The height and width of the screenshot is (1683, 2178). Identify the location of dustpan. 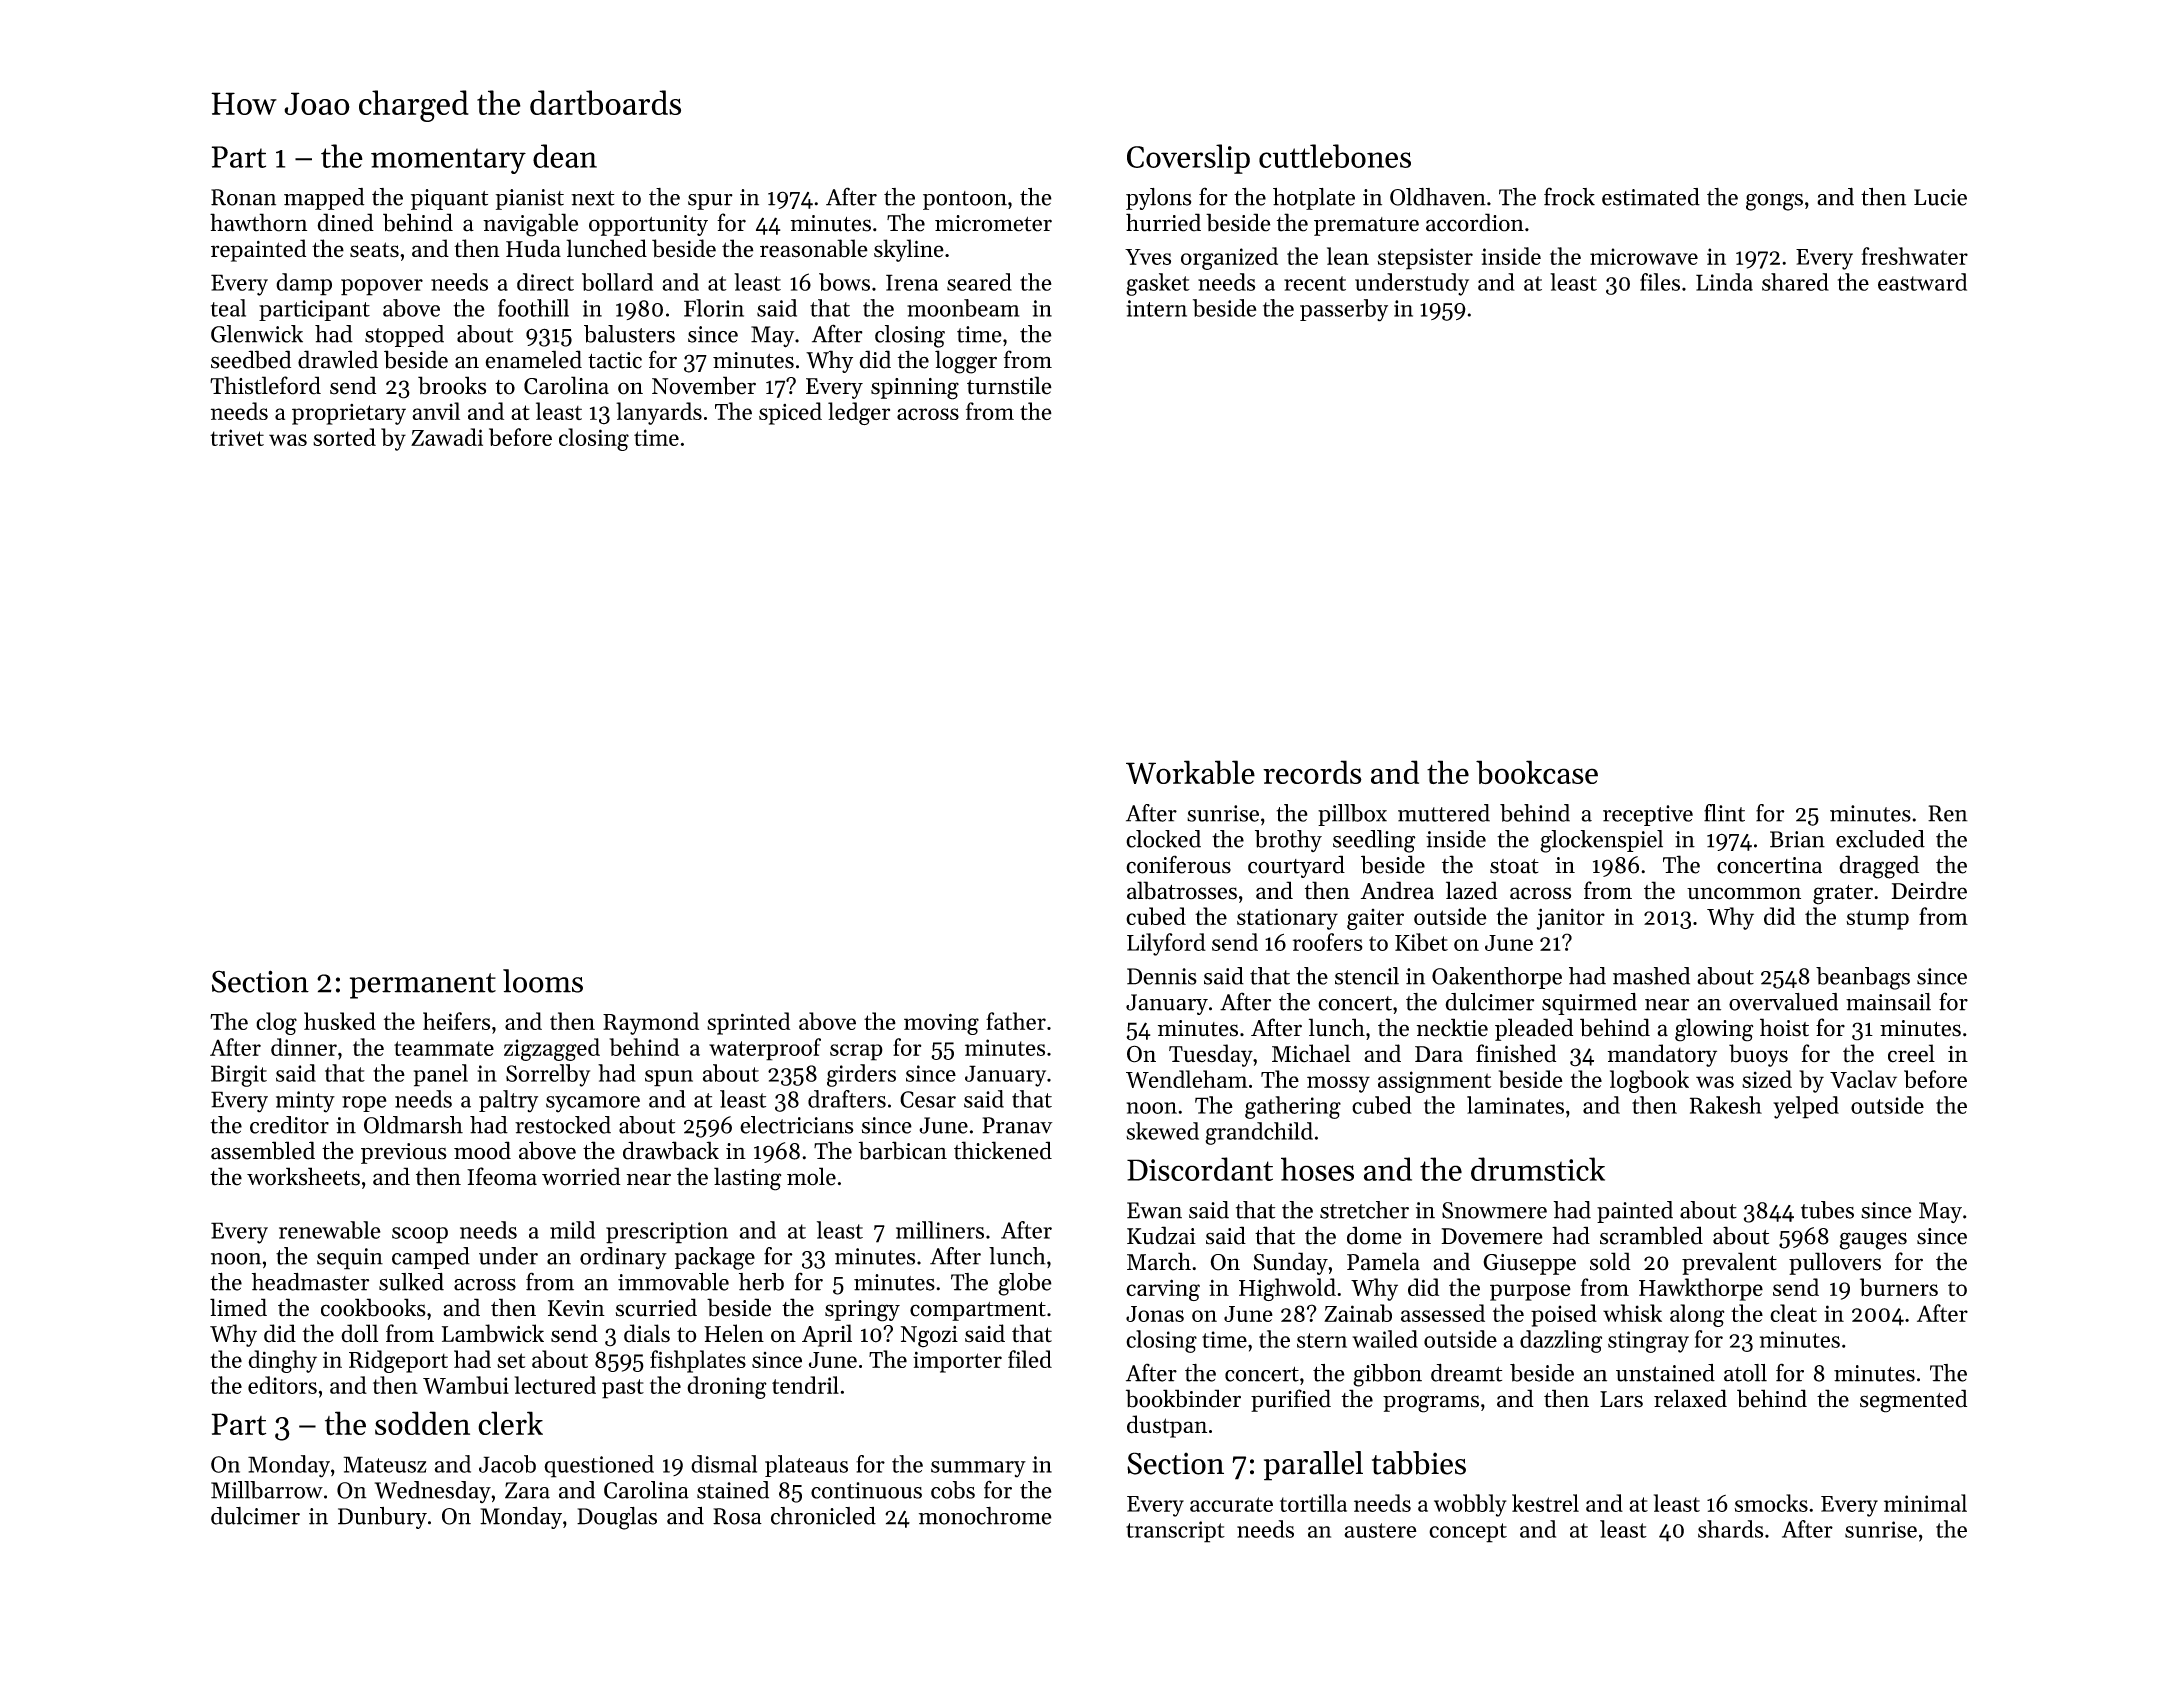
(1167, 1426).
